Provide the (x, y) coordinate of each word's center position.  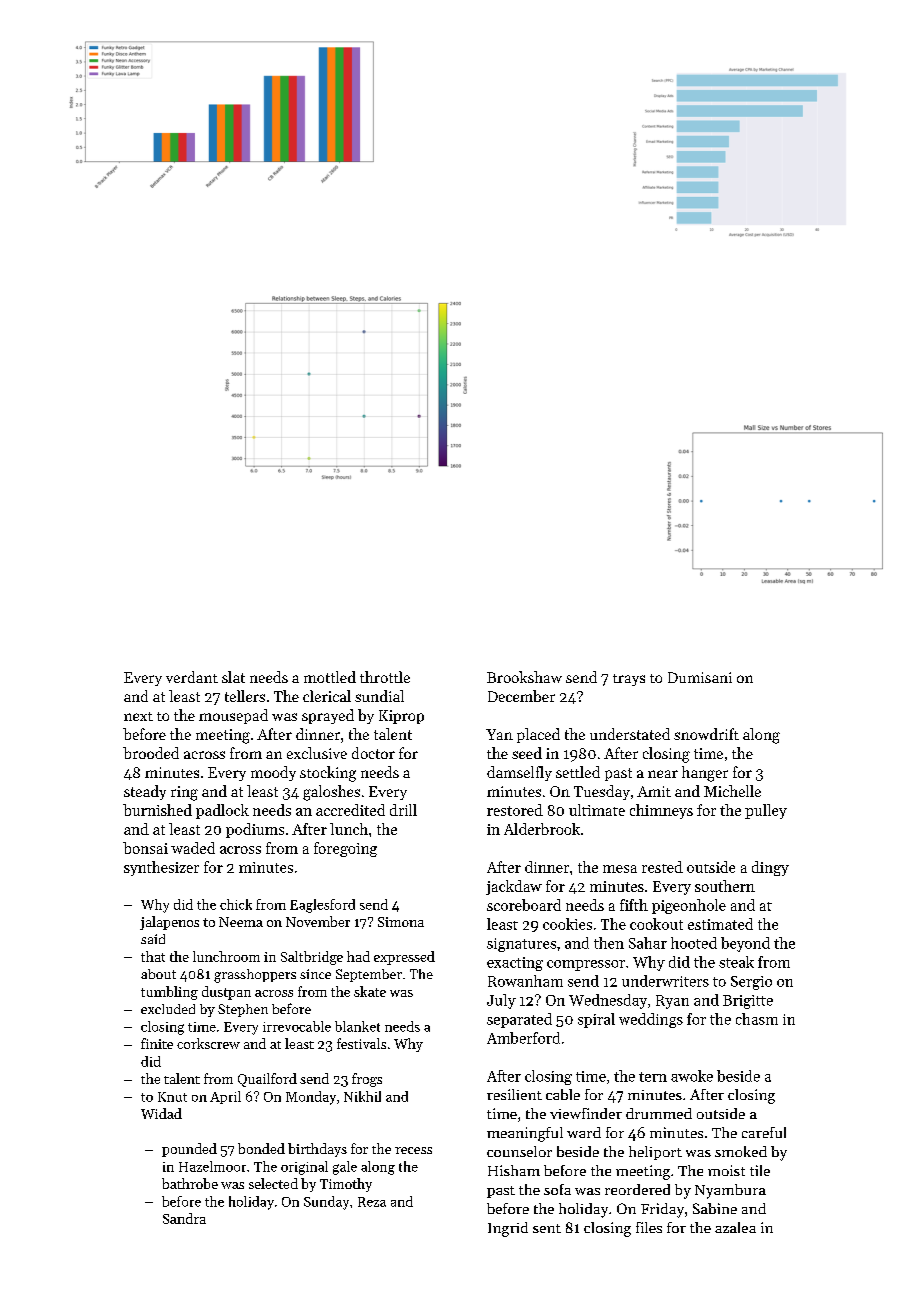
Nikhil (362, 1096)
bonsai (145, 848)
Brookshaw (524, 677)
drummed (659, 1113)
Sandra (184, 1218)
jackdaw (514, 887)
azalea (735, 1227)
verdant (192, 677)
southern (725, 886)
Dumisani (700, 677)
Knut (172, 1097)
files (649, 1227)
